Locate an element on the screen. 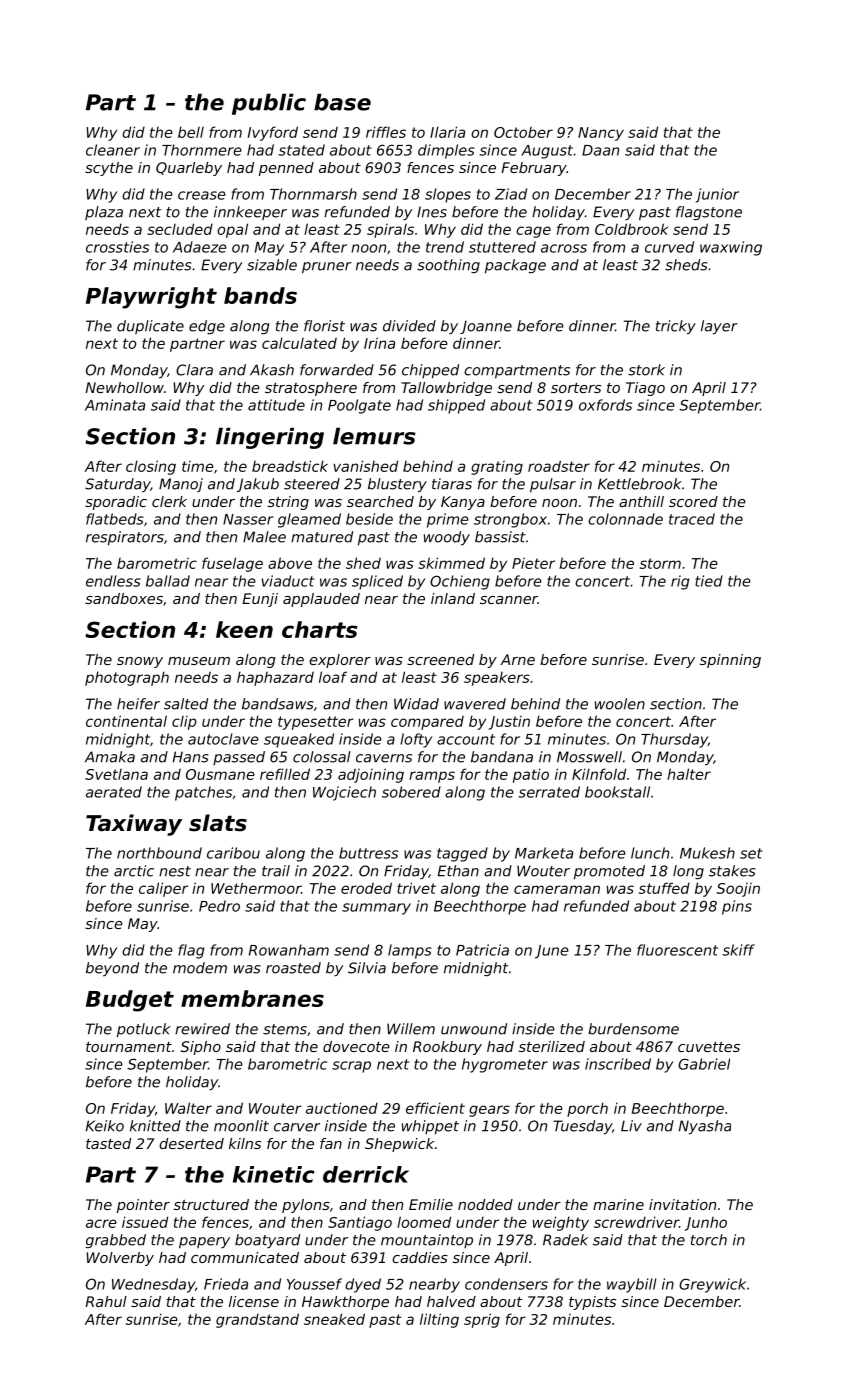 Image resolution: width=849 pixels, height=1400 pixels. Soojin is located at coordinates (738, 890).
